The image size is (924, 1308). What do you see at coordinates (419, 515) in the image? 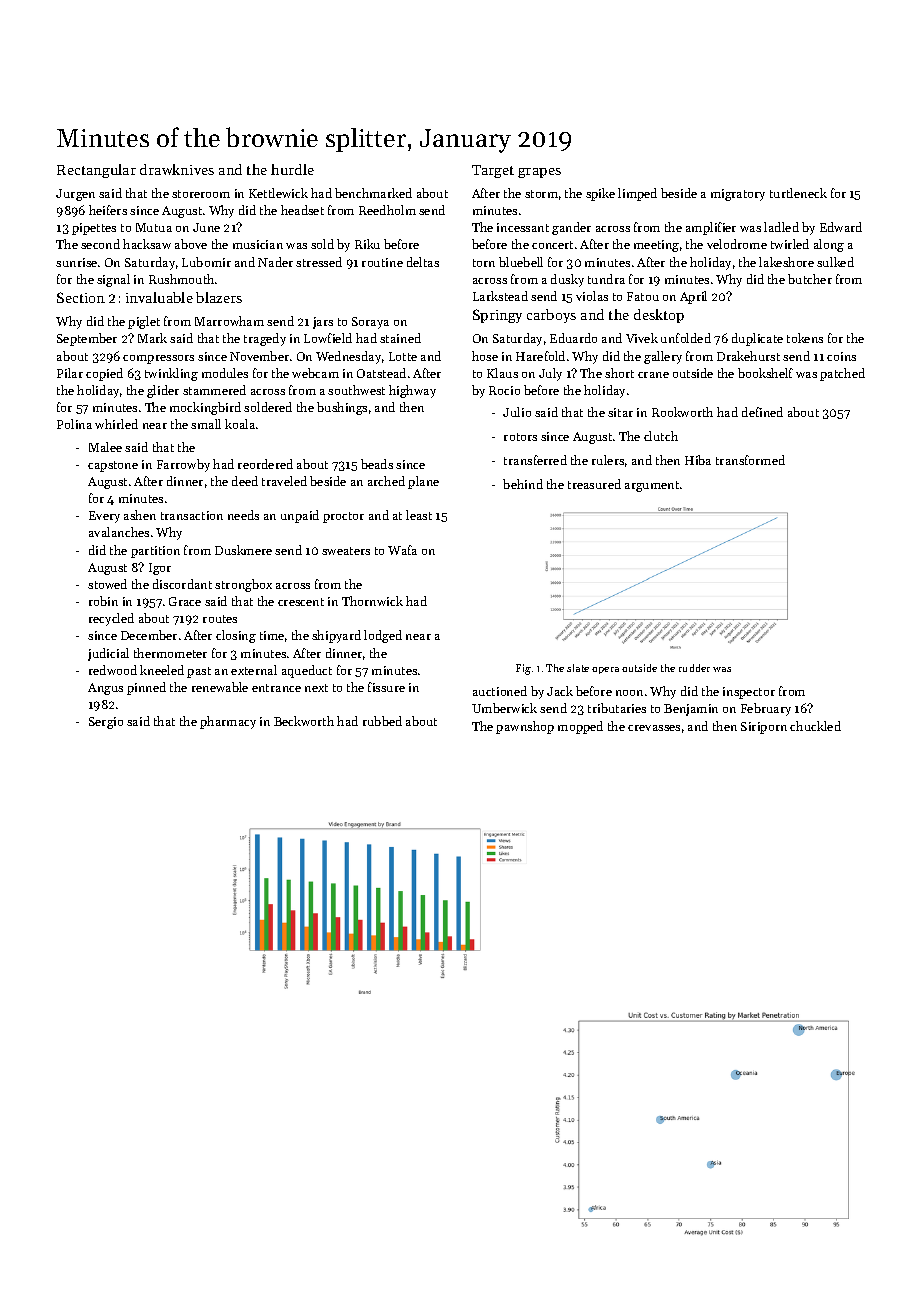
I see `least` at bounding box center [419, 515].
